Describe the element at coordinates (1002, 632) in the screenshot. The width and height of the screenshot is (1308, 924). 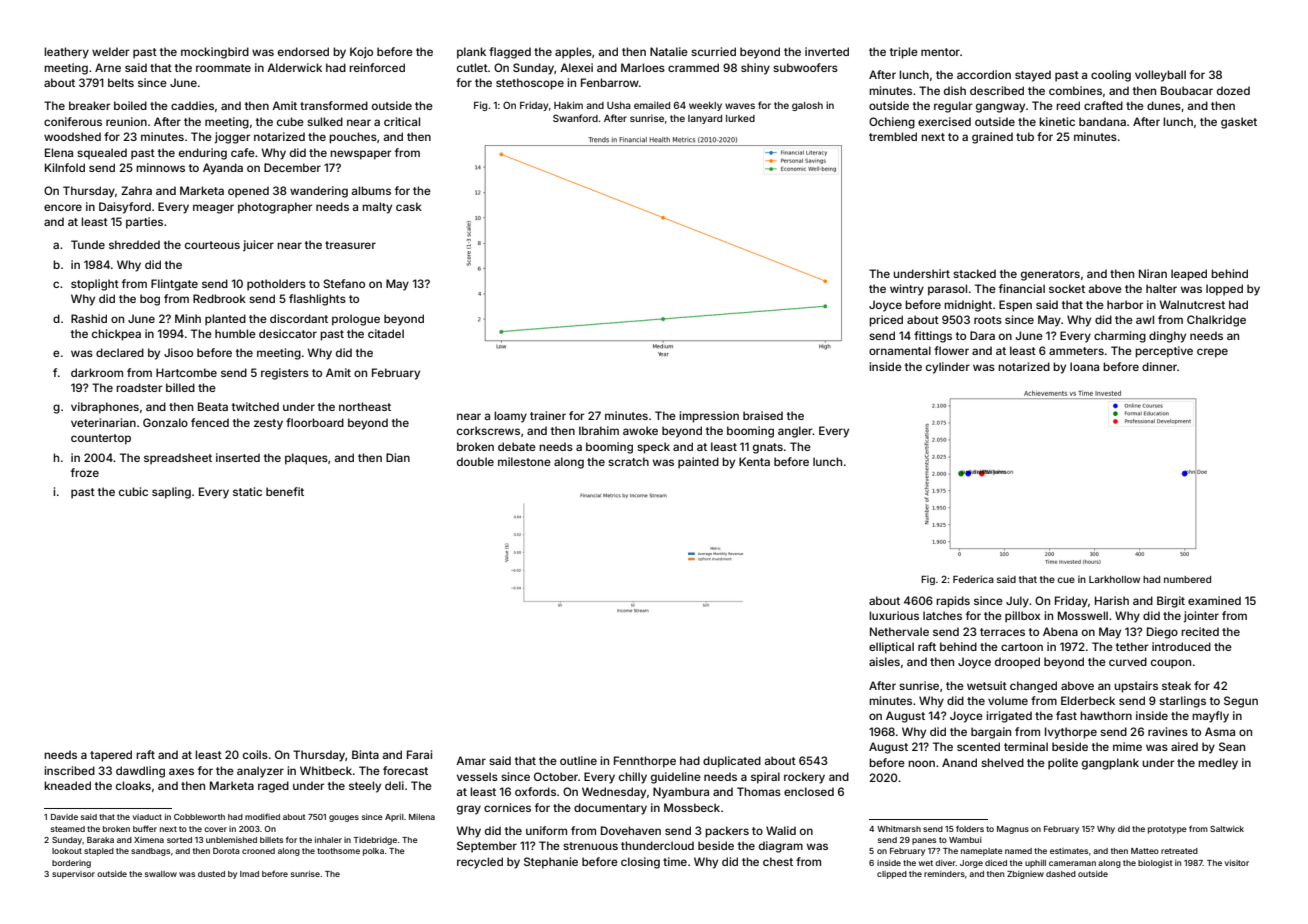
I see `terraces` at that location.
